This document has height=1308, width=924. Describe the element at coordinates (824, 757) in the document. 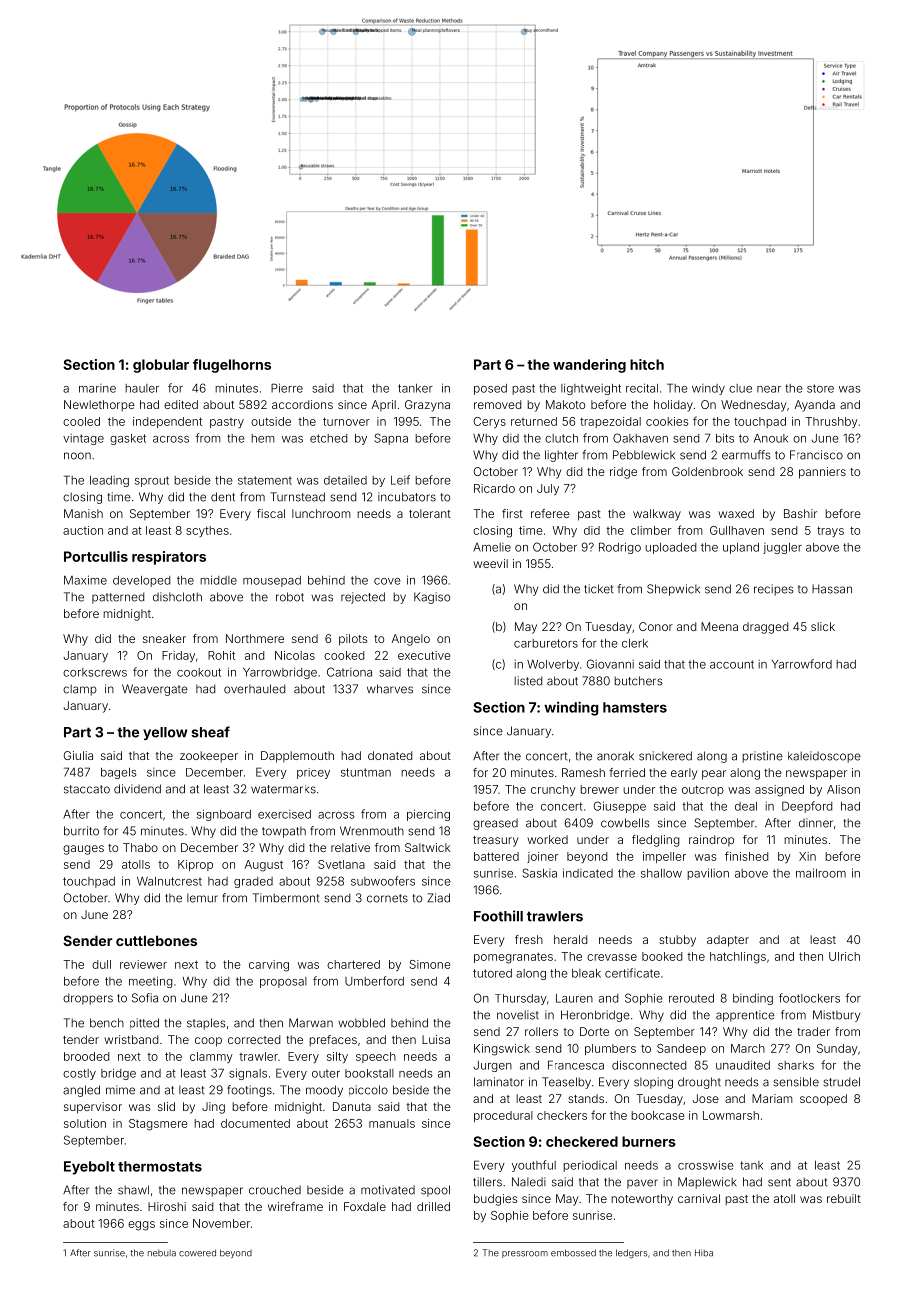

I see `kaleidoscope` at that location.
